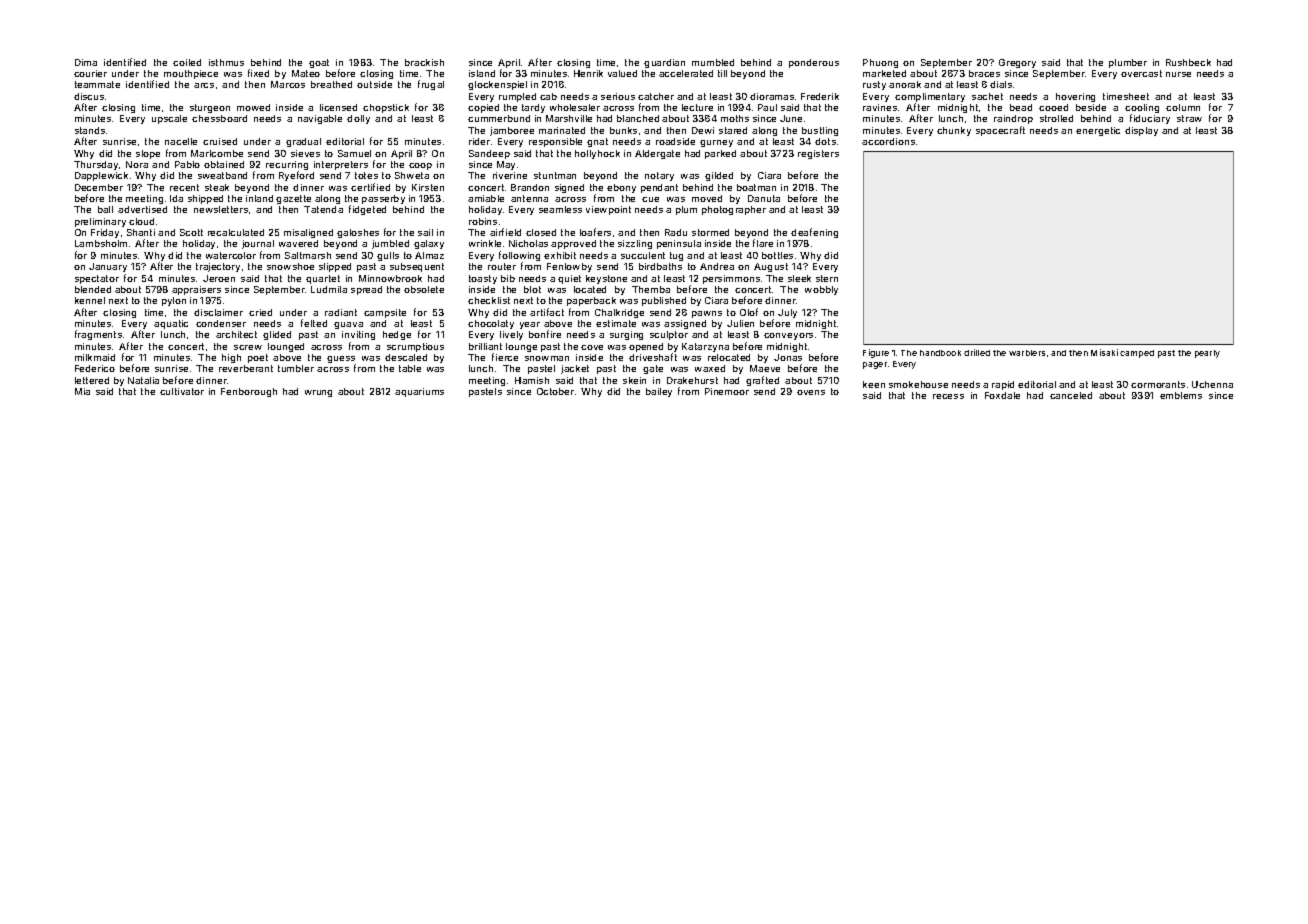 This screenshot has width=1308, height=924. Describe the element at coordinates (519, 256) in the screenshot. I see `following` at that location.
